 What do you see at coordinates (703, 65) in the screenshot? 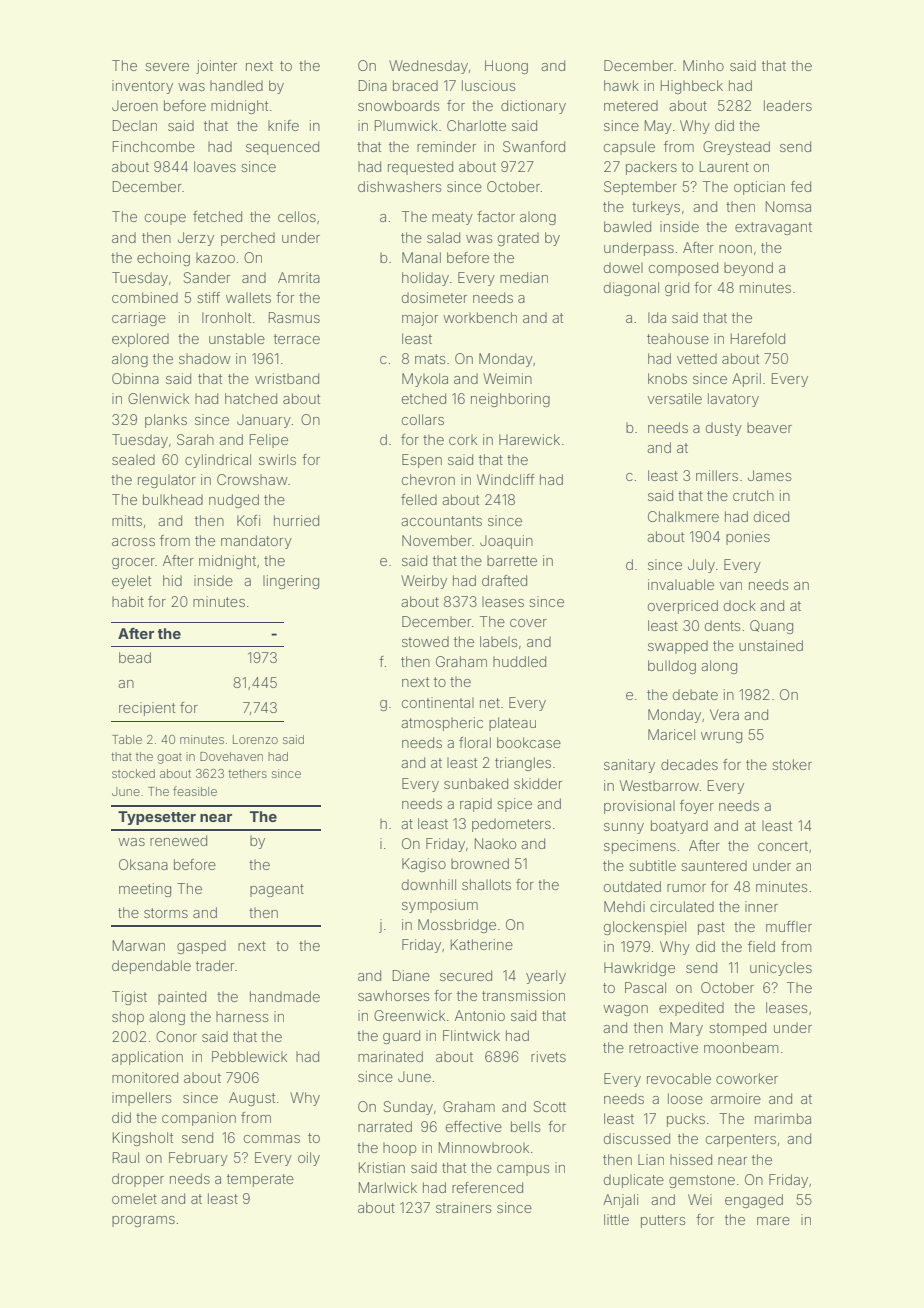
I see `Minho` at bounding box center [703, 65].
